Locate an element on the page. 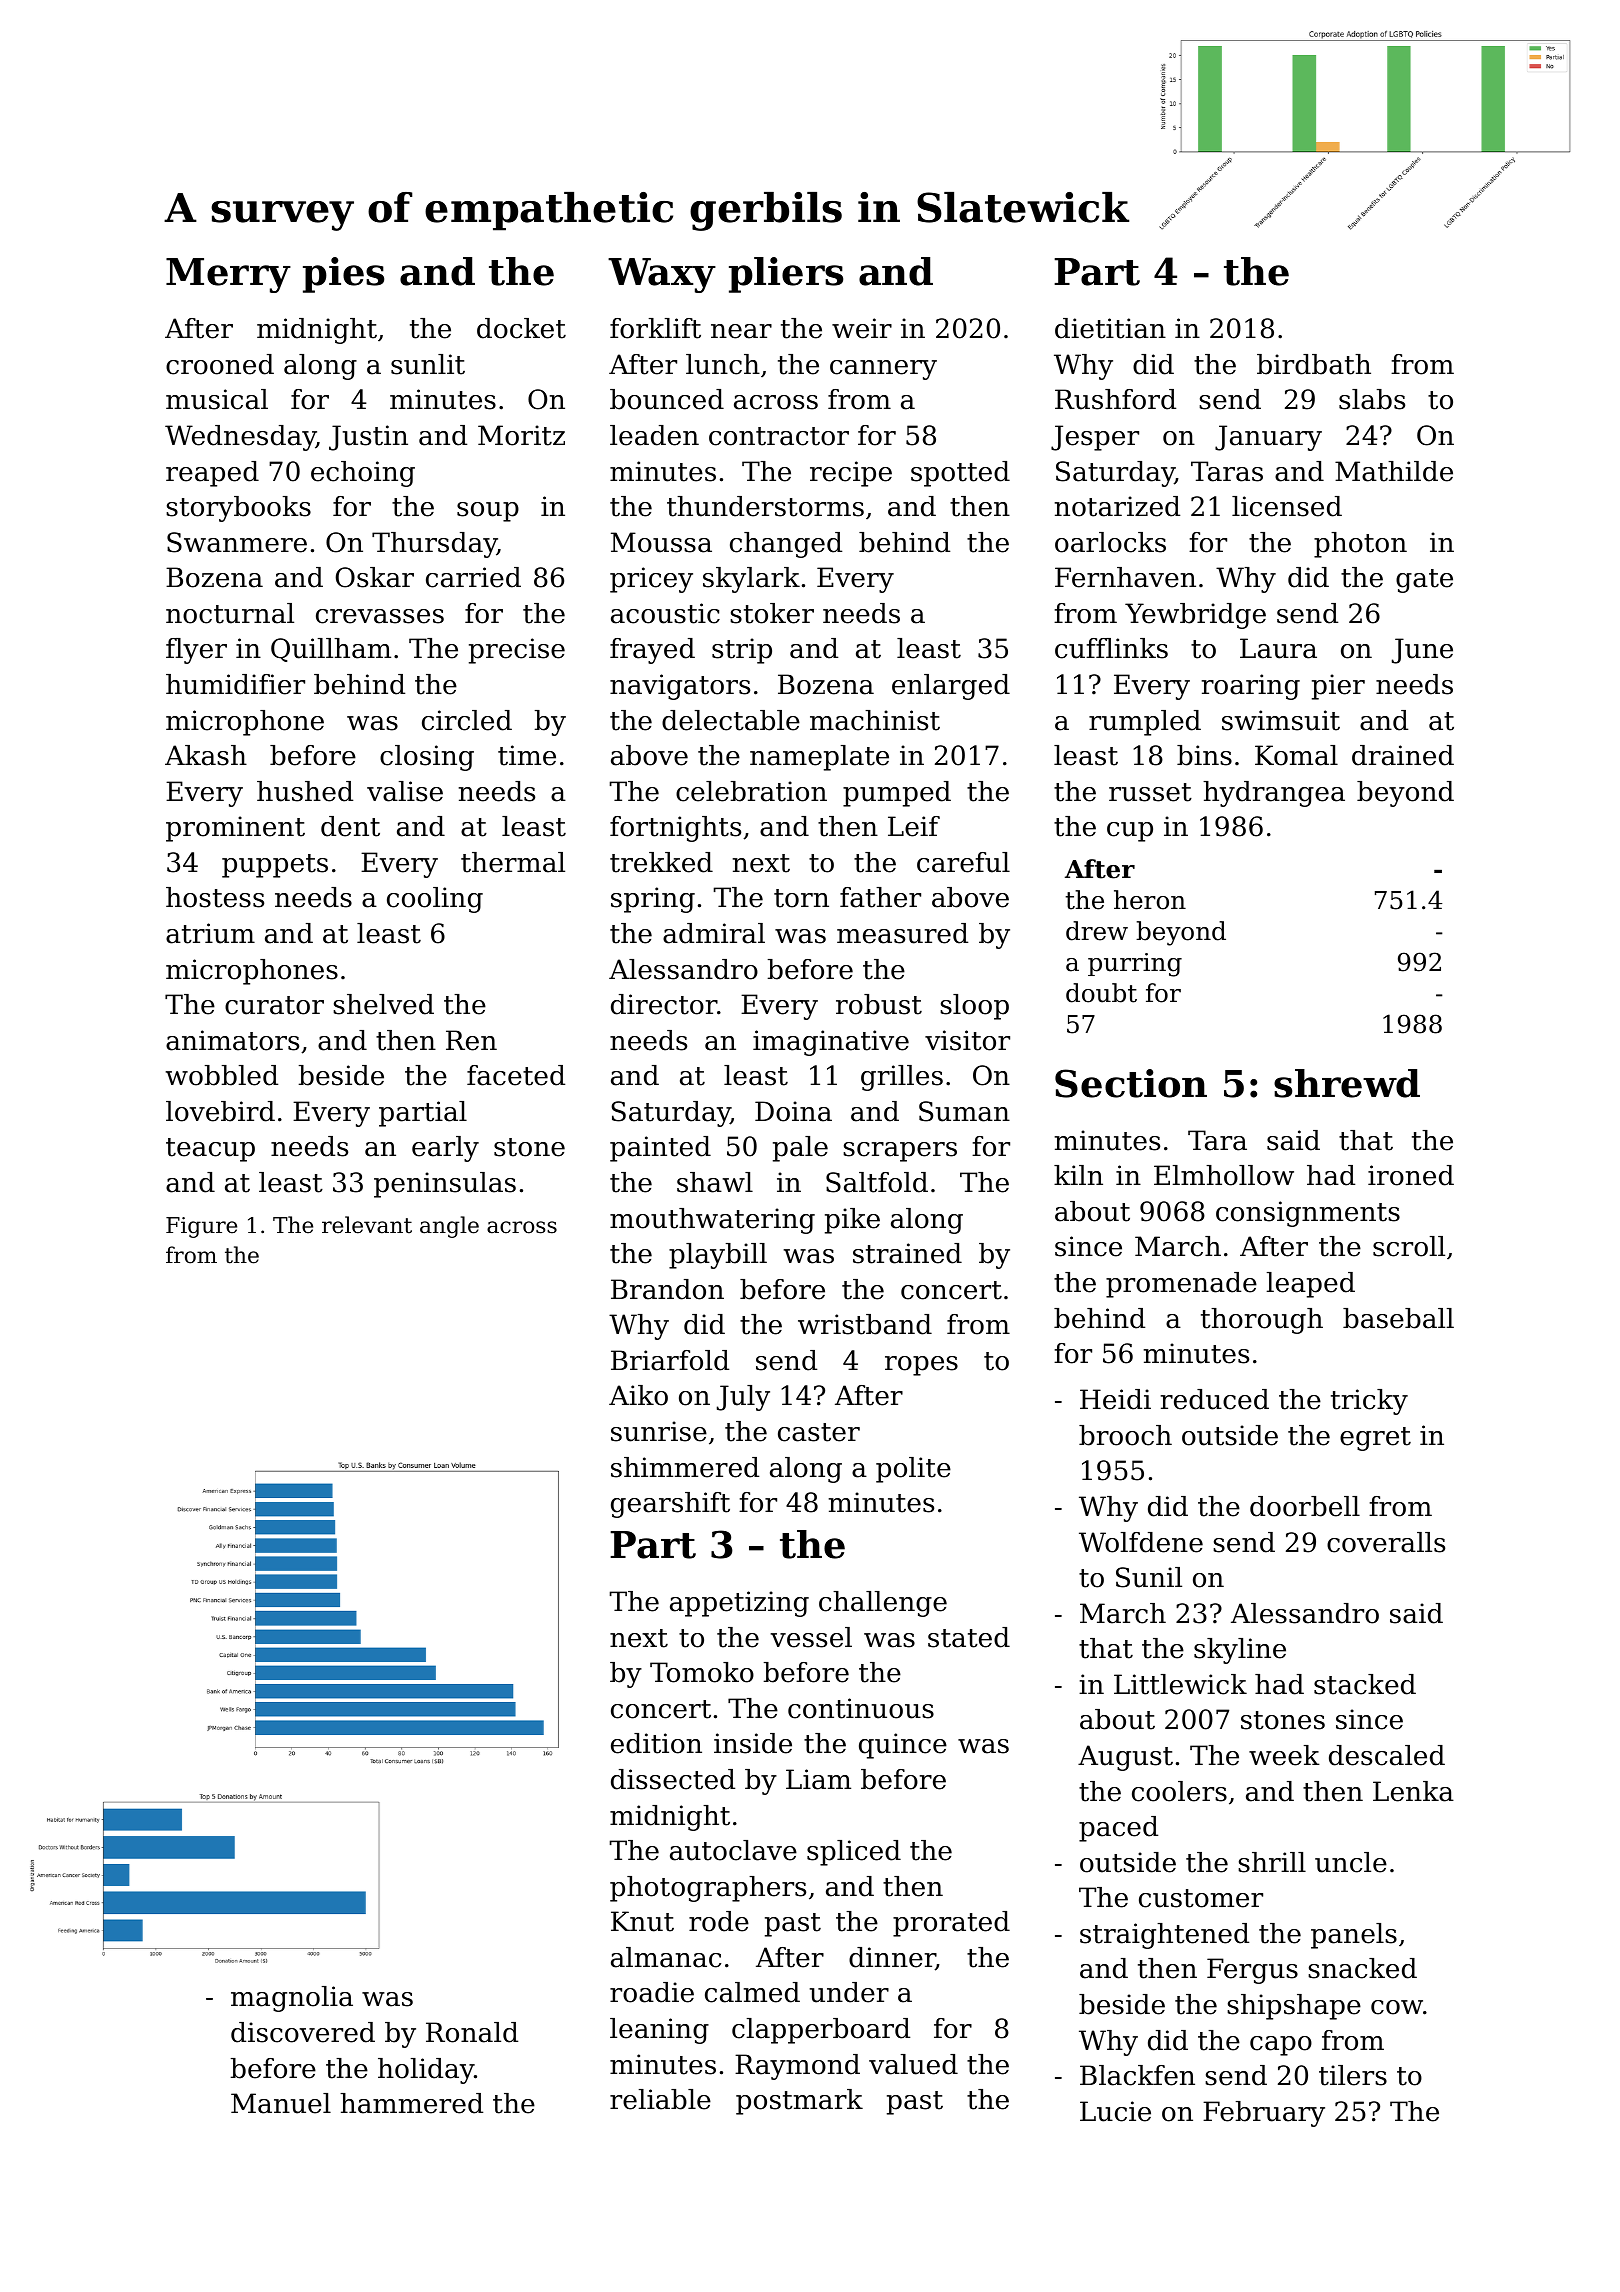  ironed is located at coordinates (1411, 1175).
